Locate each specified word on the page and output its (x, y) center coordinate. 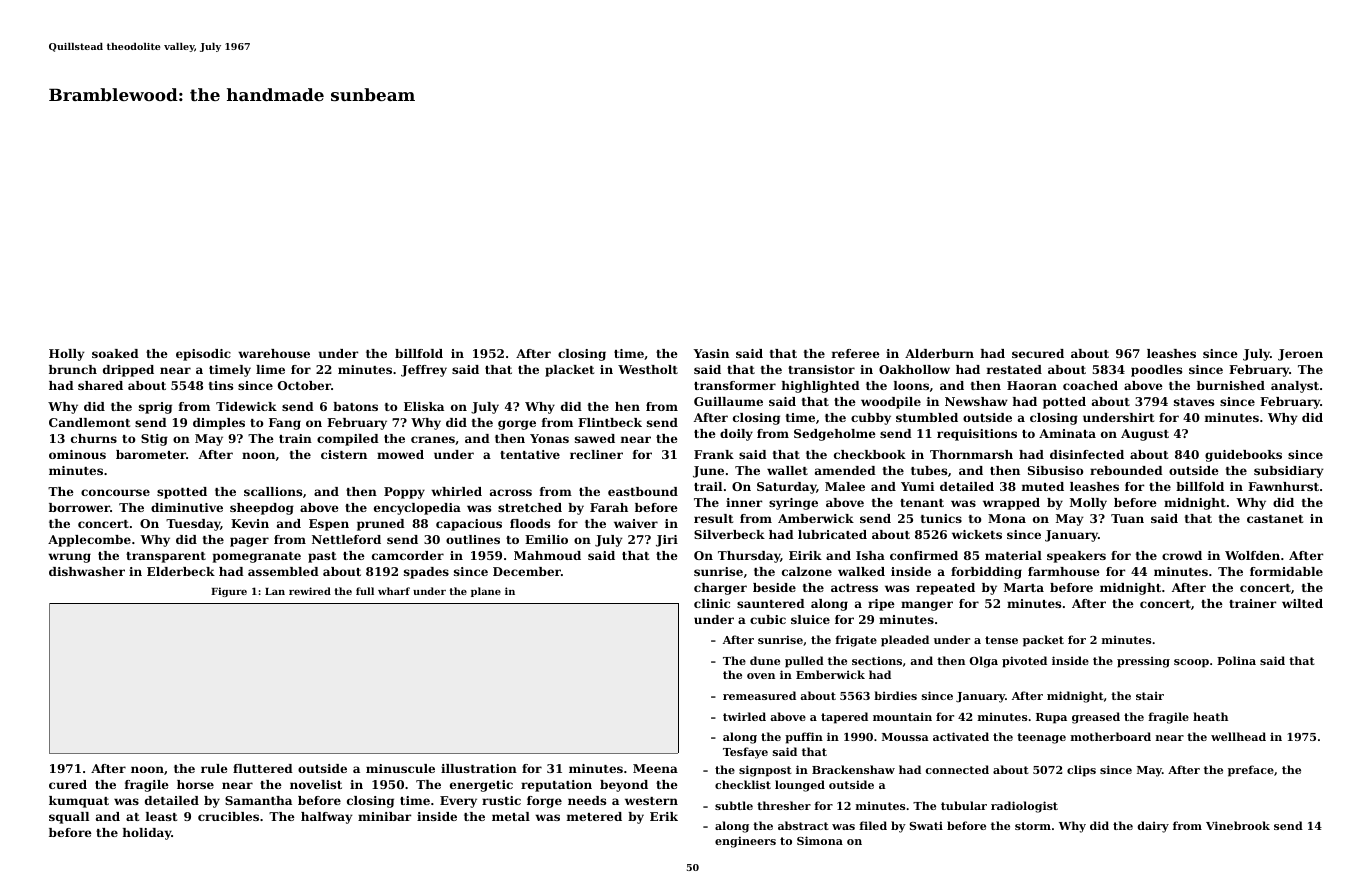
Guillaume (728, 401)
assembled (283, 571)
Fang (285, 424)
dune (765, 660)
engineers (745, 842)
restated (1014, 369)
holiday (147, 834)
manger (927, 606)
